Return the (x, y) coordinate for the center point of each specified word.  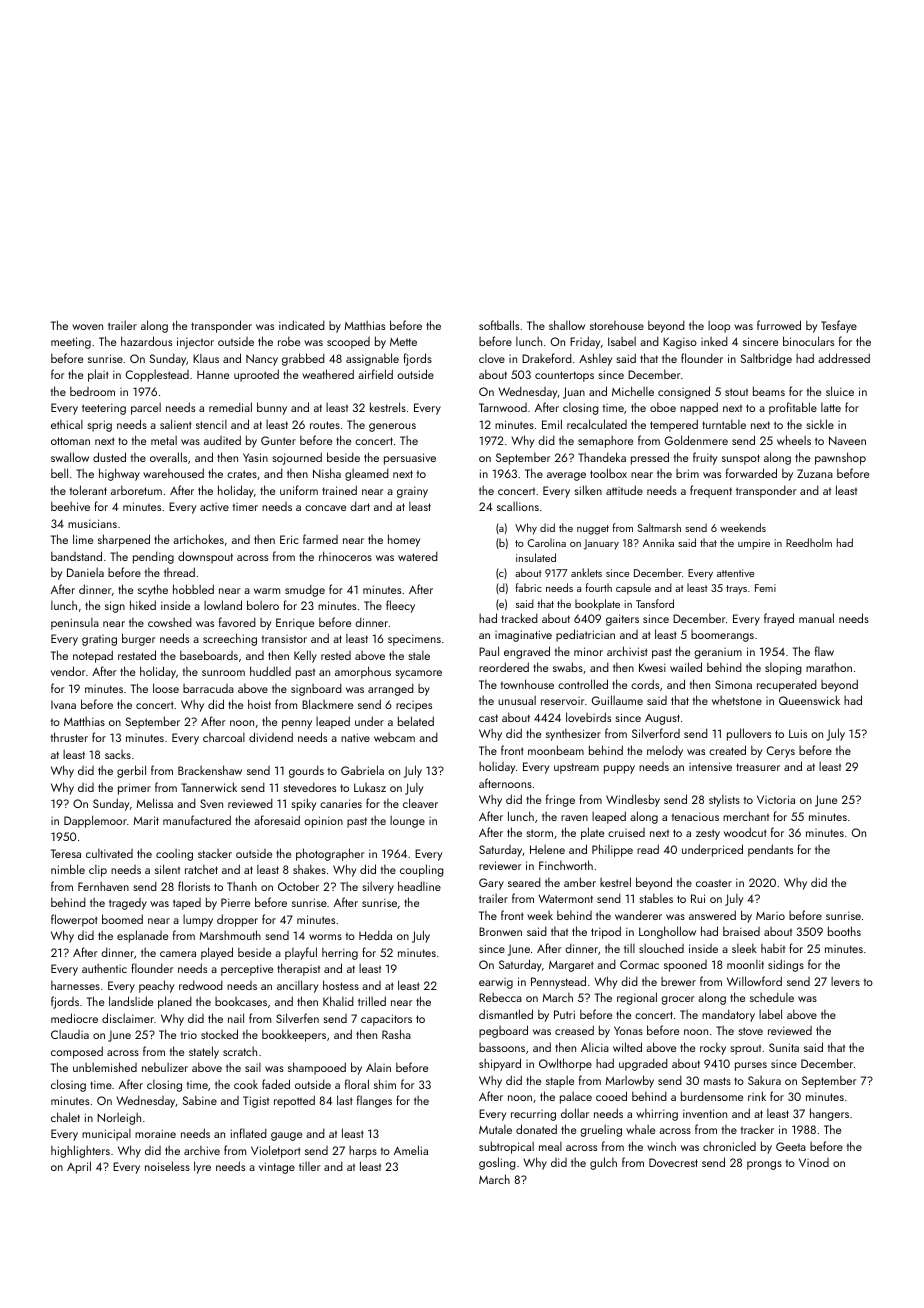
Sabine (200, 1100)
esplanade (142, 936)
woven (87, 327)
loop (719, 327)
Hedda (375, 935)
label (770, 1014)
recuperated (787, 685)
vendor (68, 671)
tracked (519, 618)
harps (363, 1152)
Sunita (784, 1047)
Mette (403, 342)
